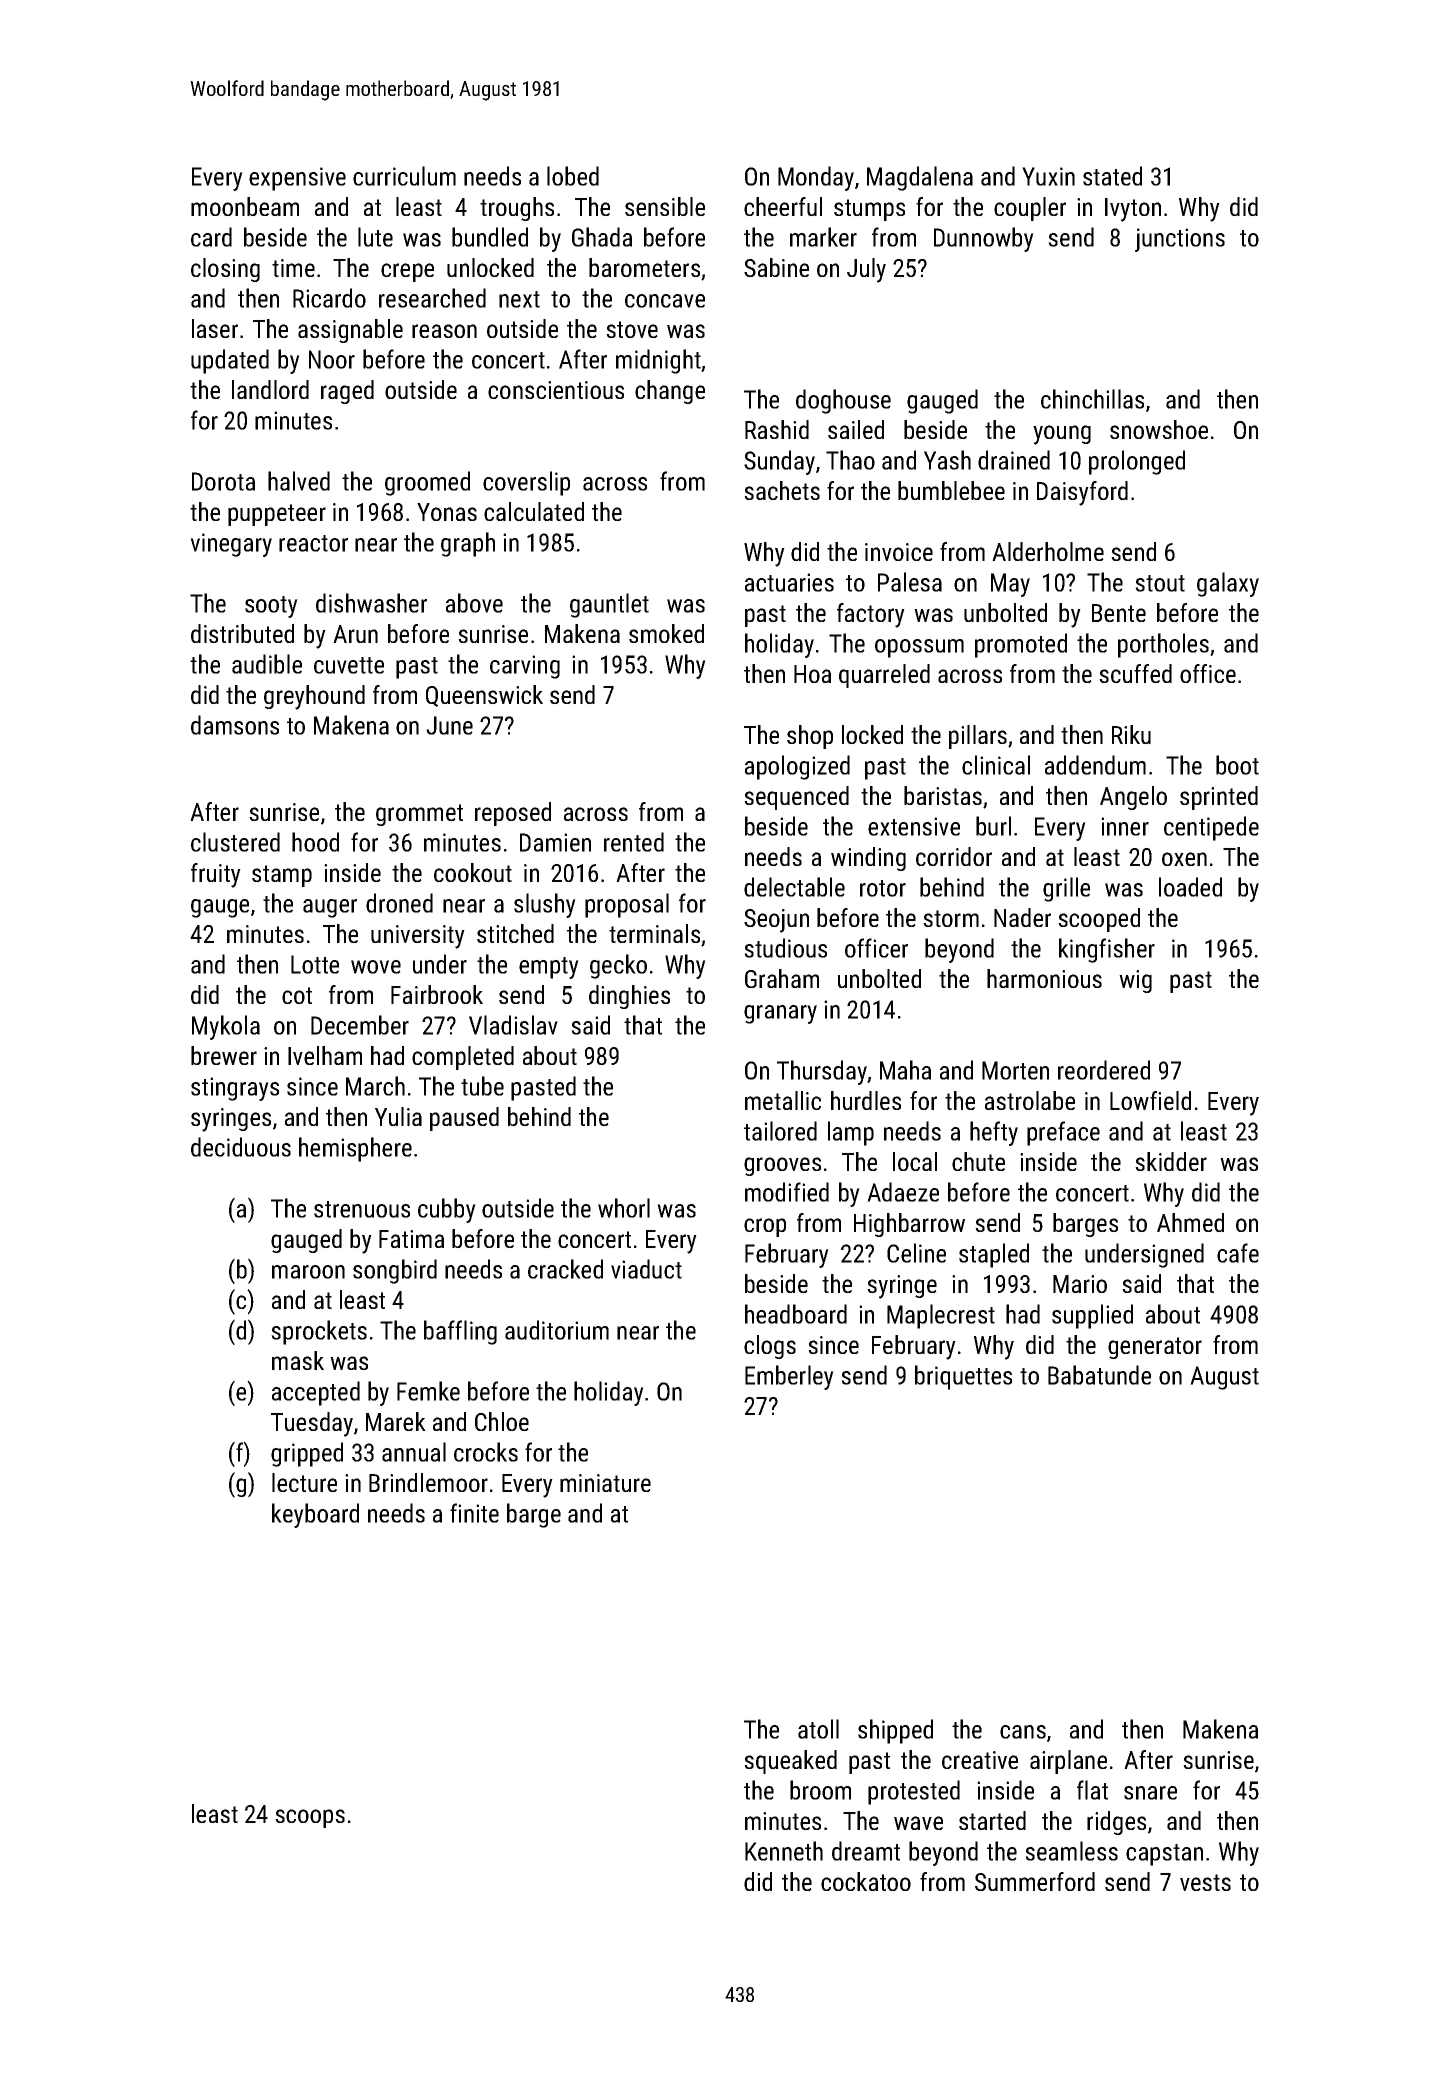 The width and height of the screenshot is (1450, 2100). What do you see at coordinates (418, 937) in the screenshot?
I see `university` at bounding box center [418, 937].
